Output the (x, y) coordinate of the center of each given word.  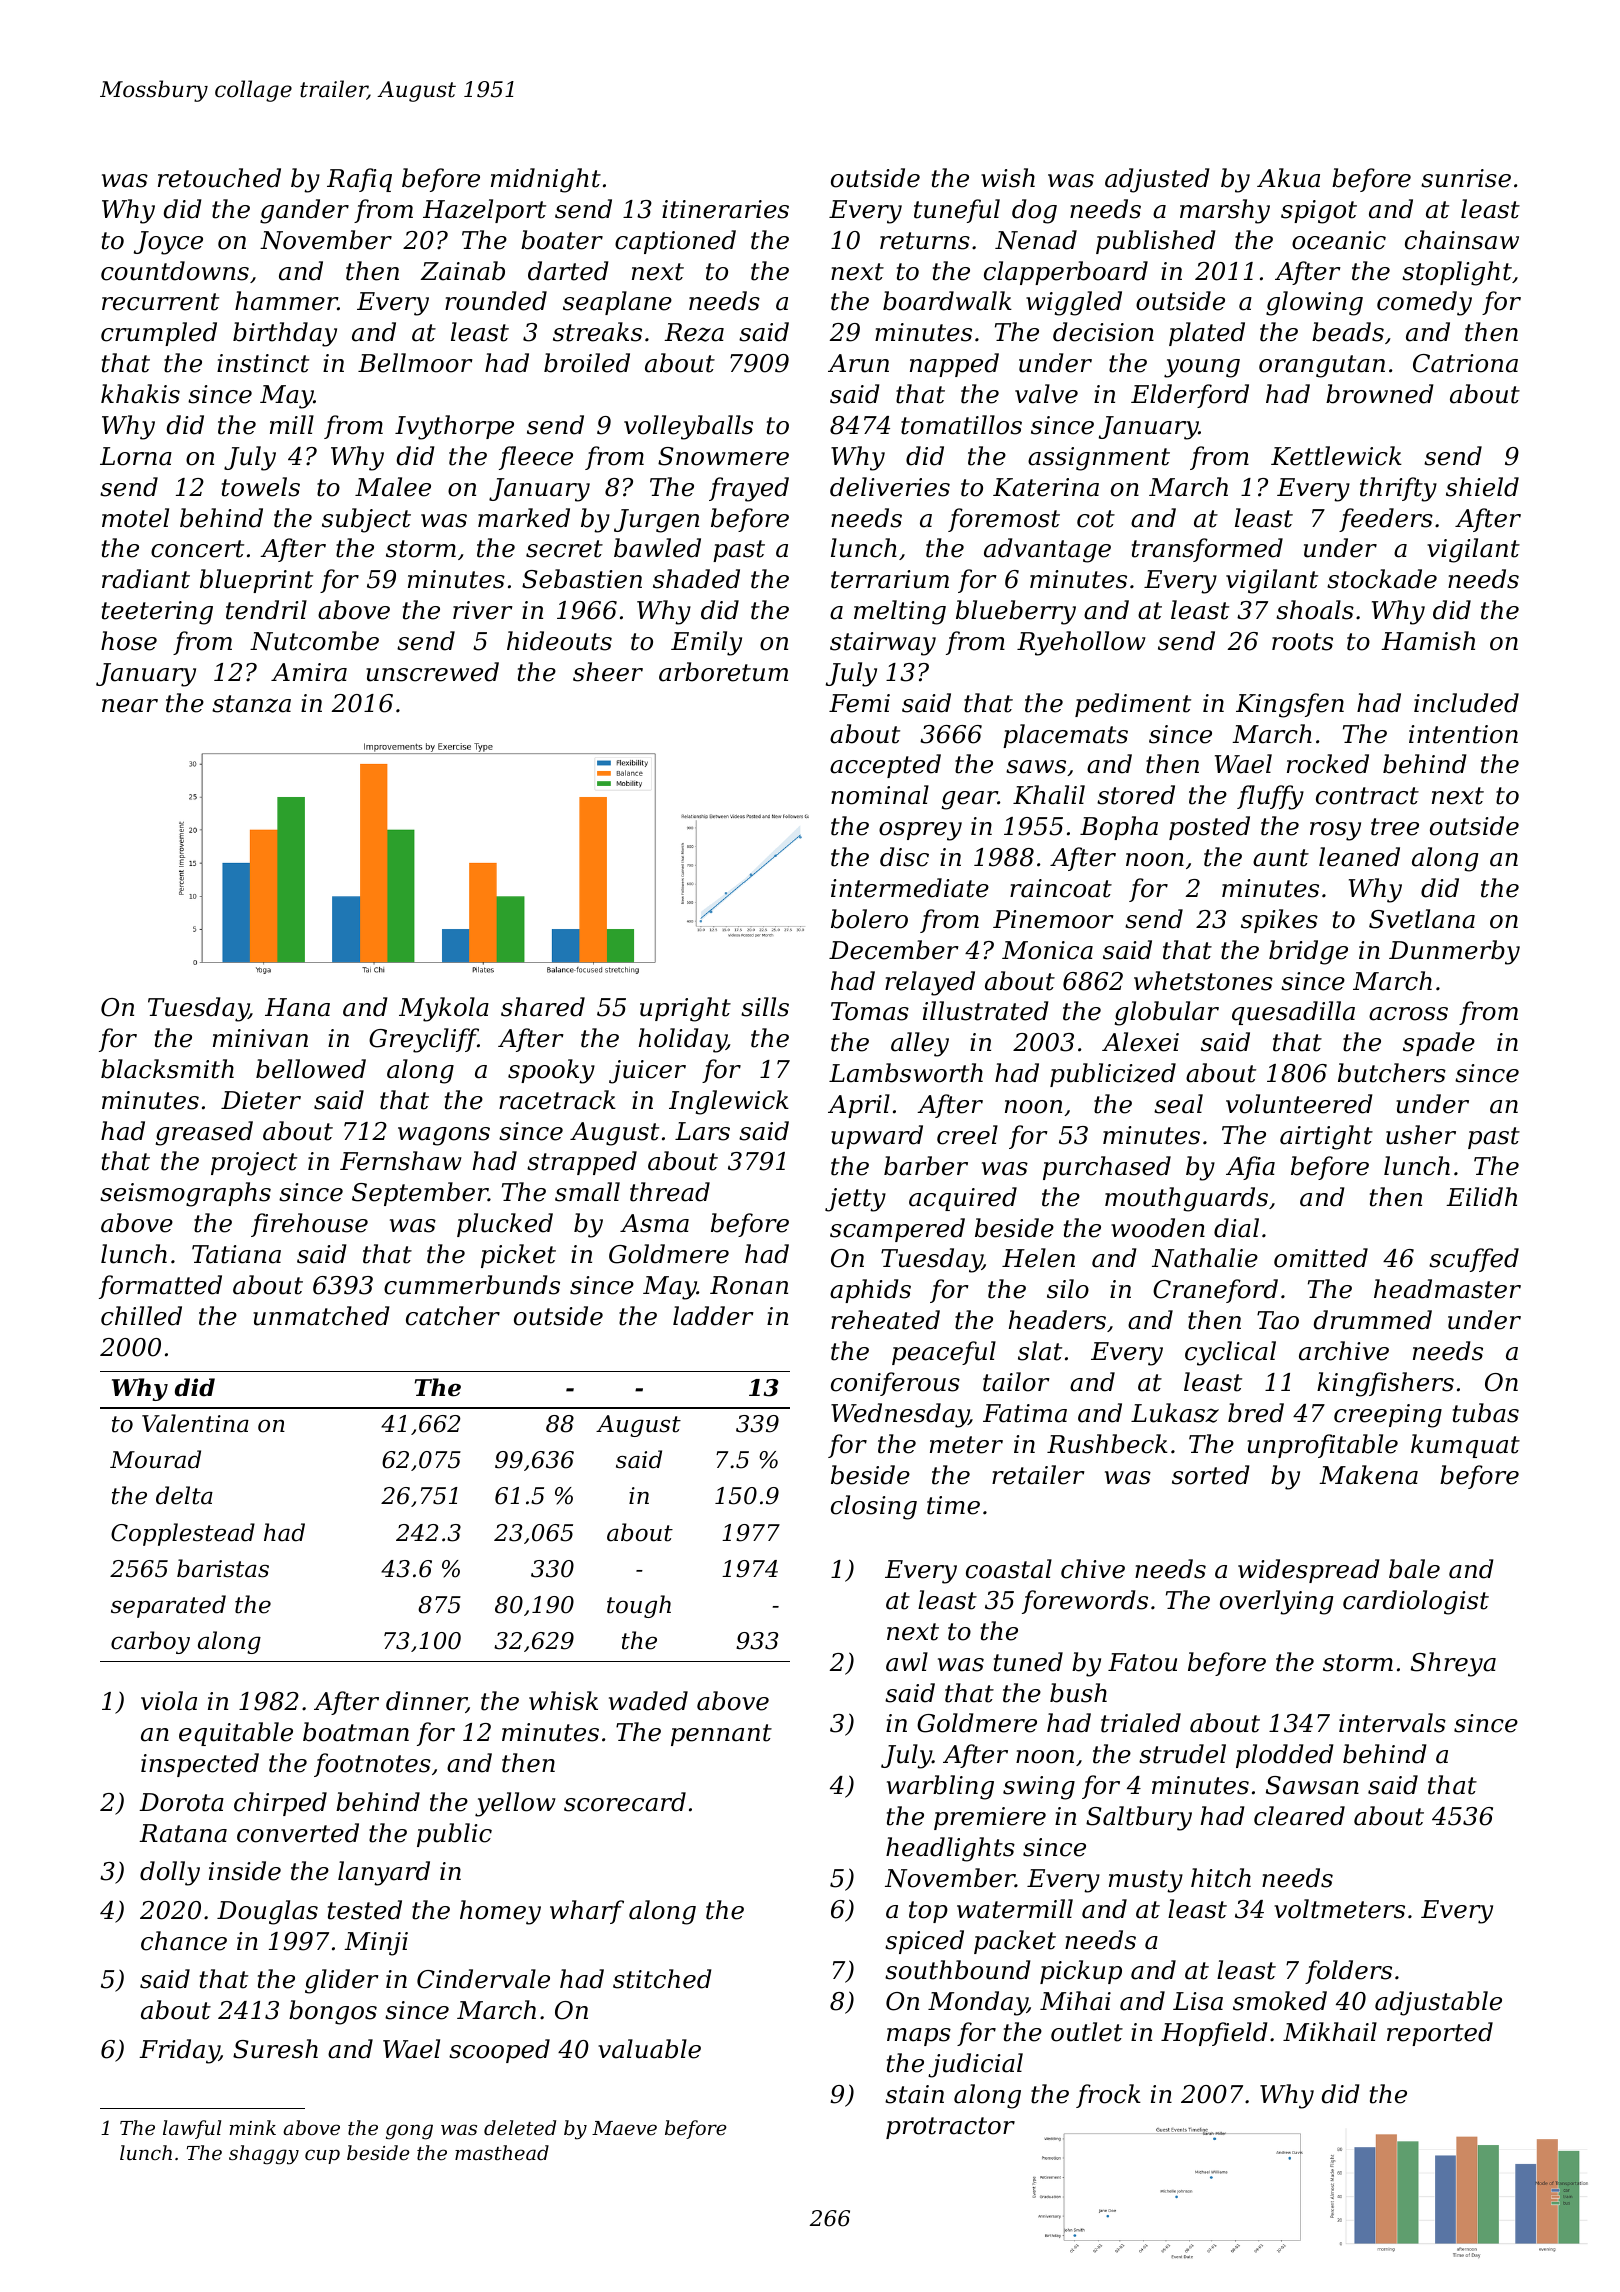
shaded (696, 579)
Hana (297, 1007)
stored (1136, 795)
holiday (683, 1040)
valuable (649, 2049)
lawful (192, 2129)
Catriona (1465, 363)
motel (135, 518)
